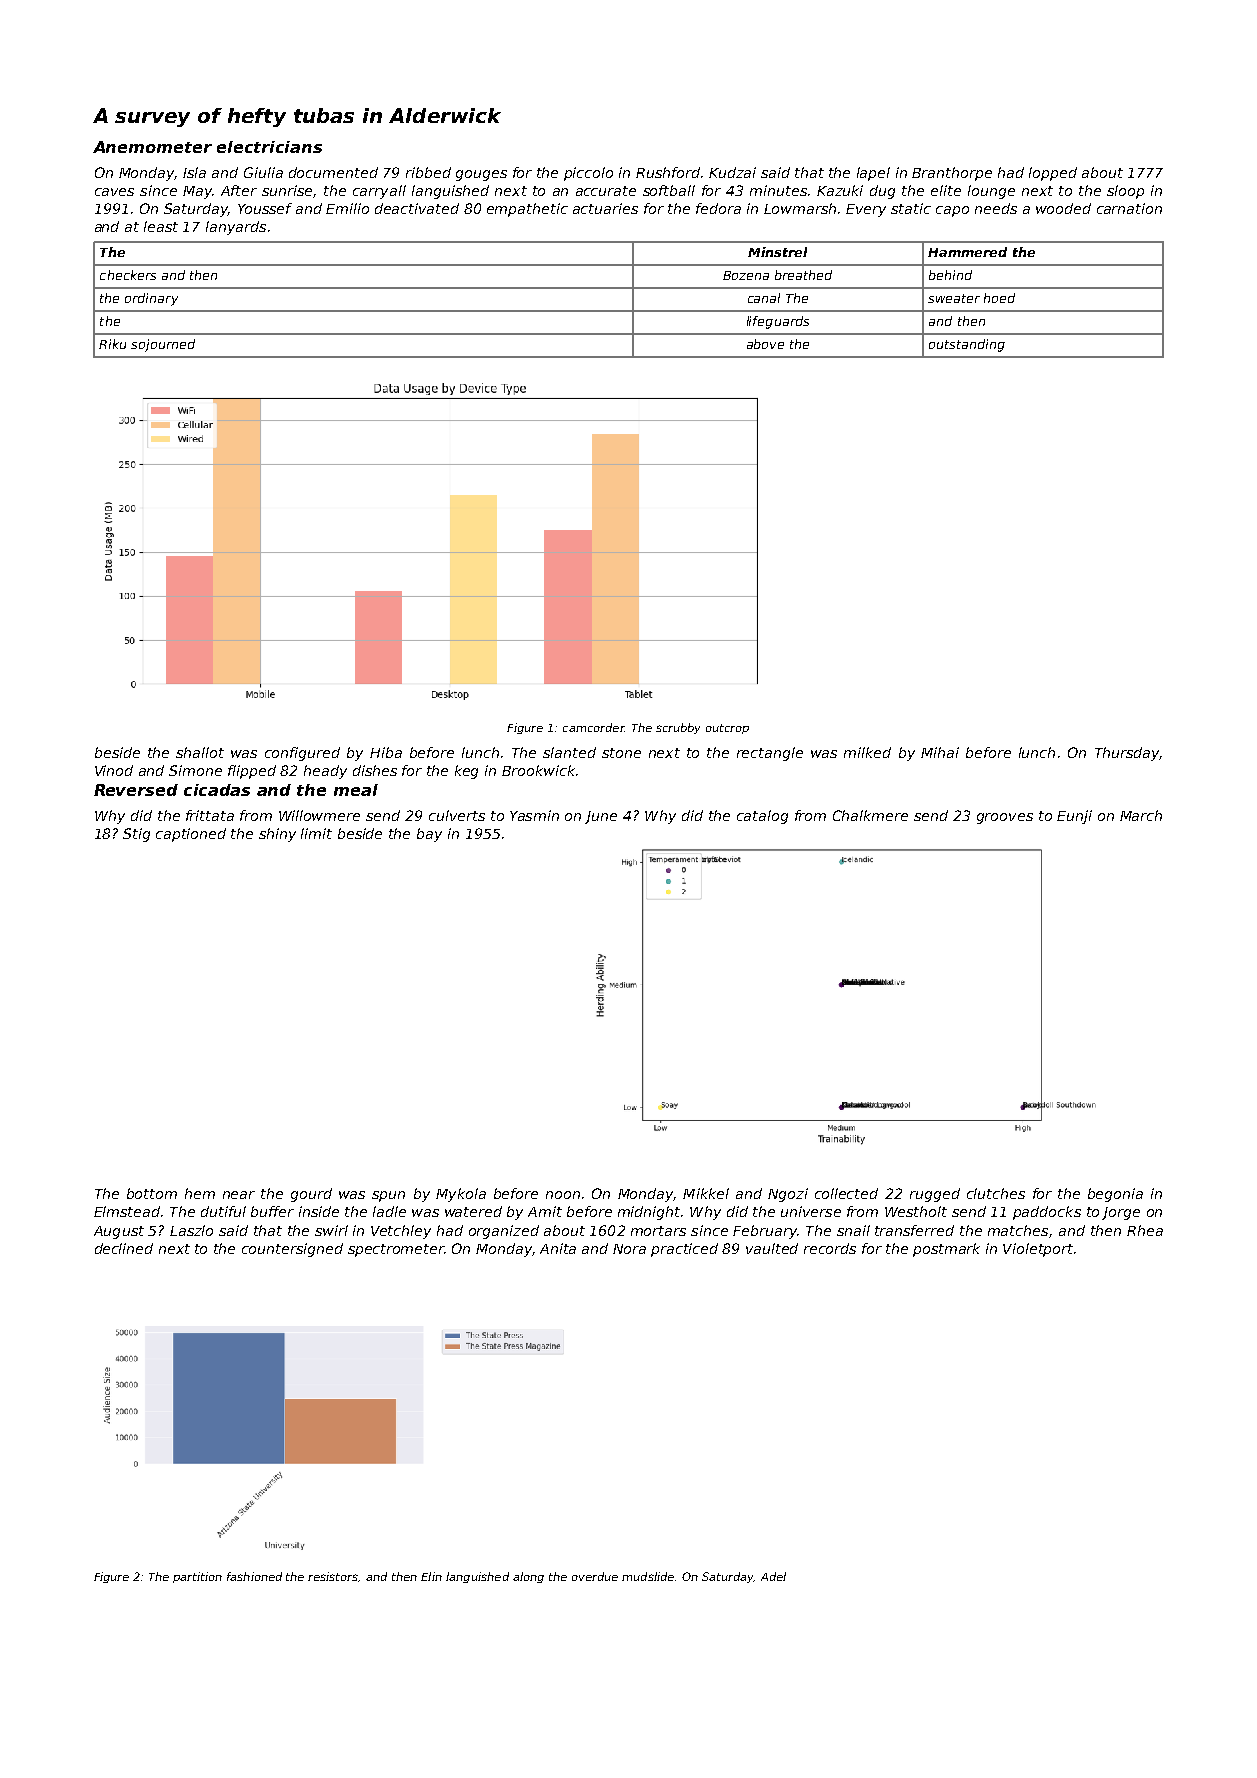  I want to click on Branthorpe, so click(952, 174).
